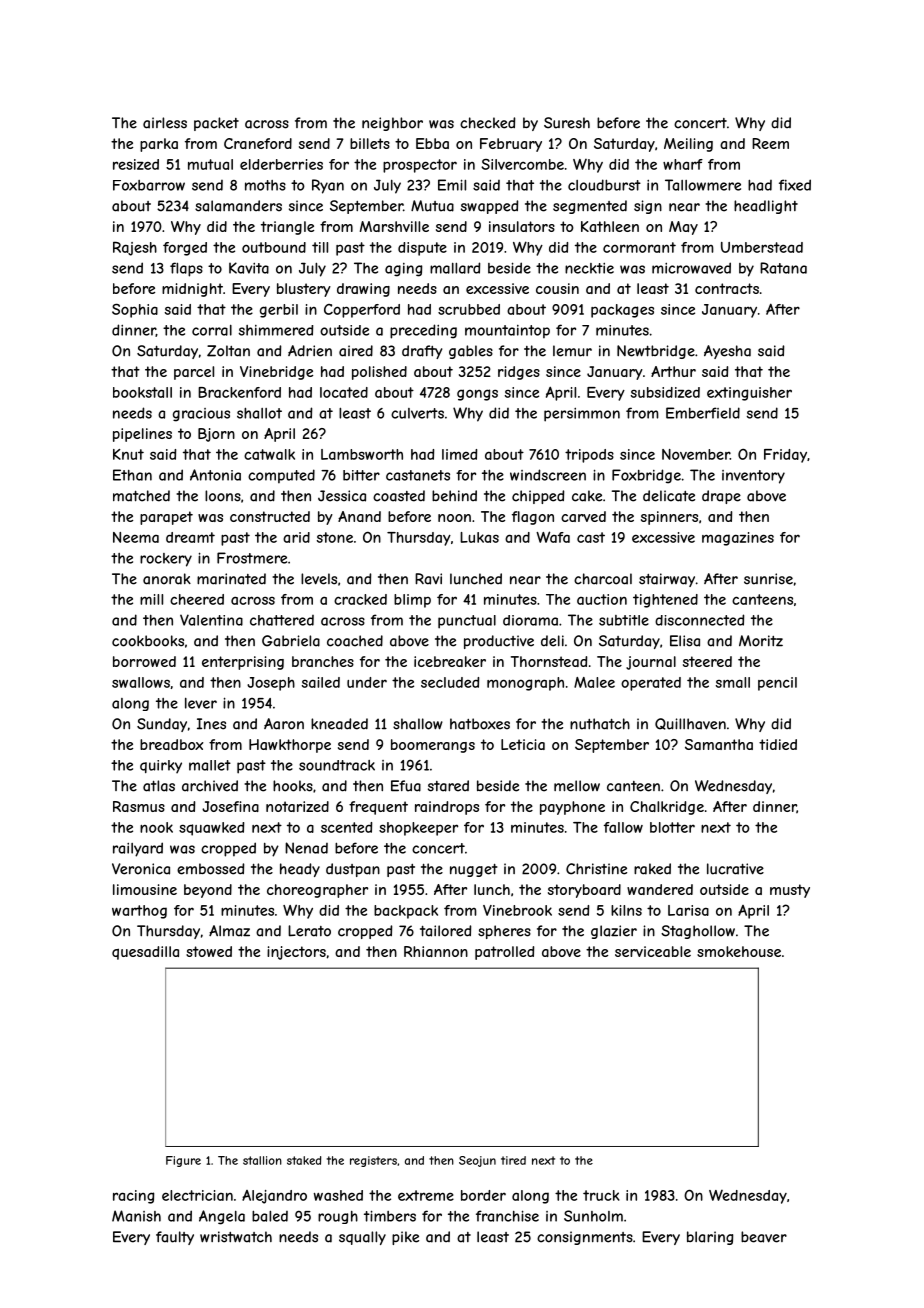  I want to click on wristwatch, so click(236, 1237).
